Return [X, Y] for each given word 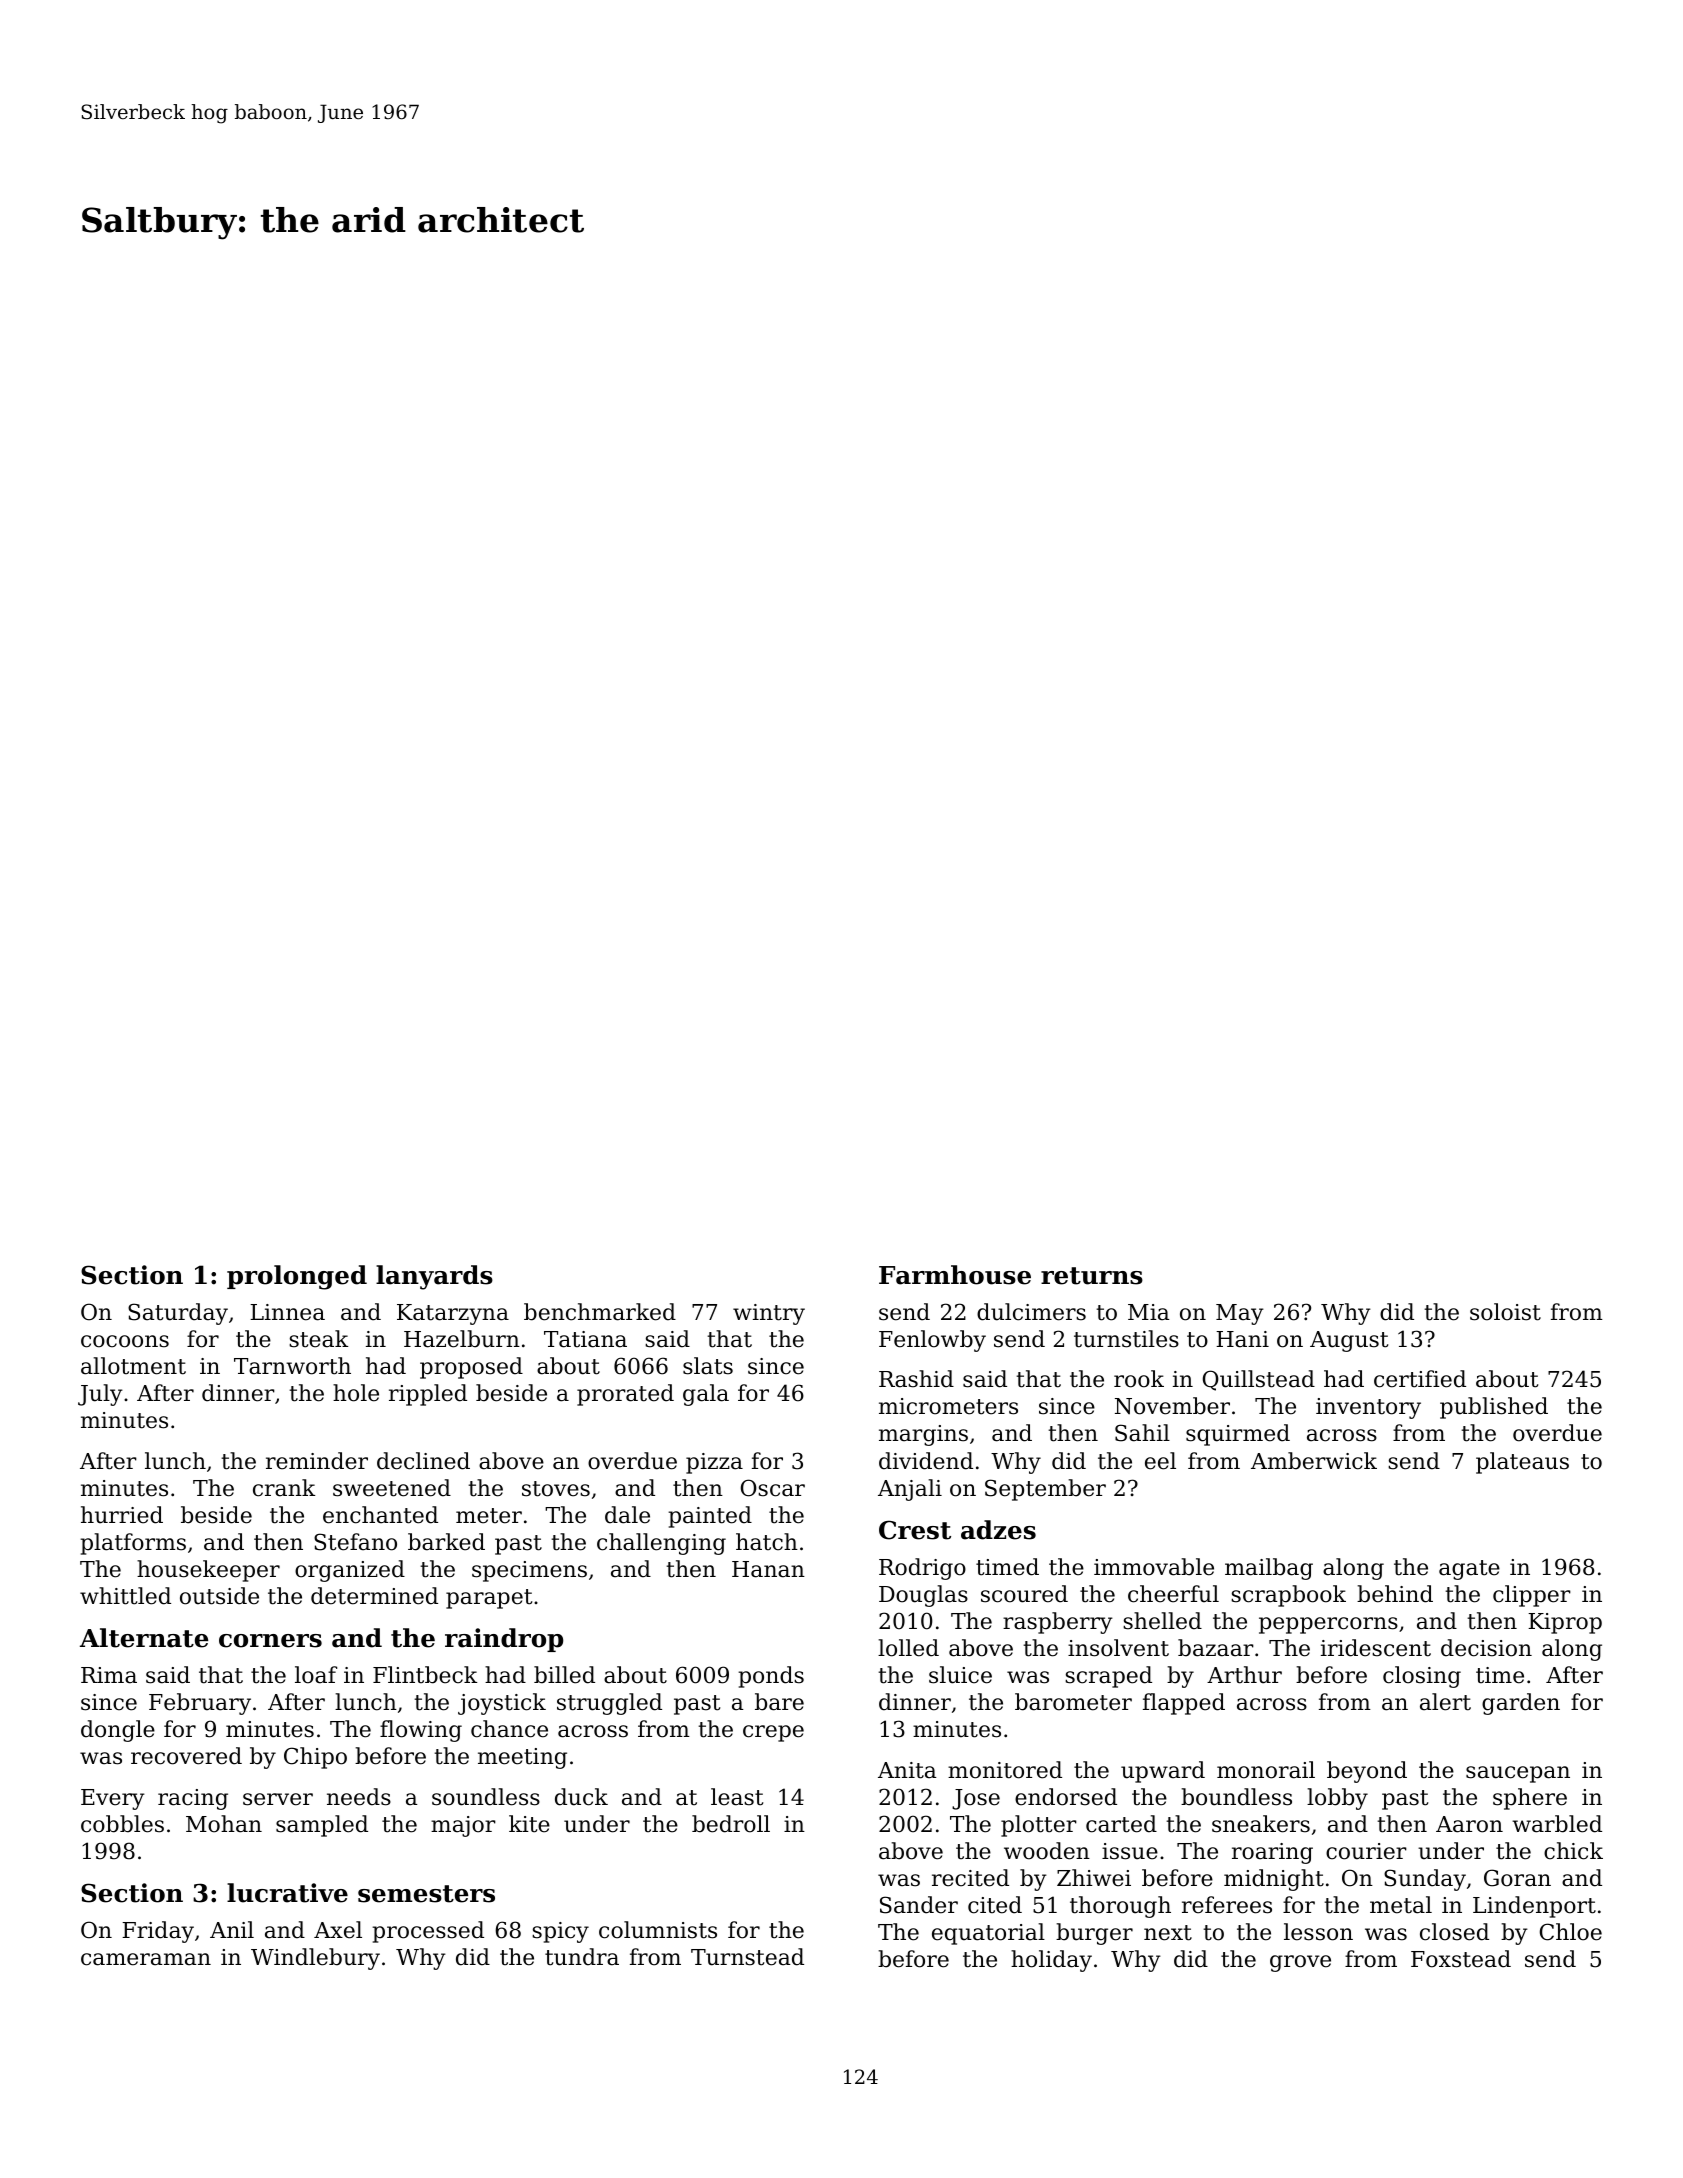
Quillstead [1259, 1380]
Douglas [923, 1596]
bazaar [1216, 1648]
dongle [118, 1731]
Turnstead [747, 1957]
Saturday [178, 1314]
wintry [769, 1314]
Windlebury [315, 1959]
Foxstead [1461, 1959]
